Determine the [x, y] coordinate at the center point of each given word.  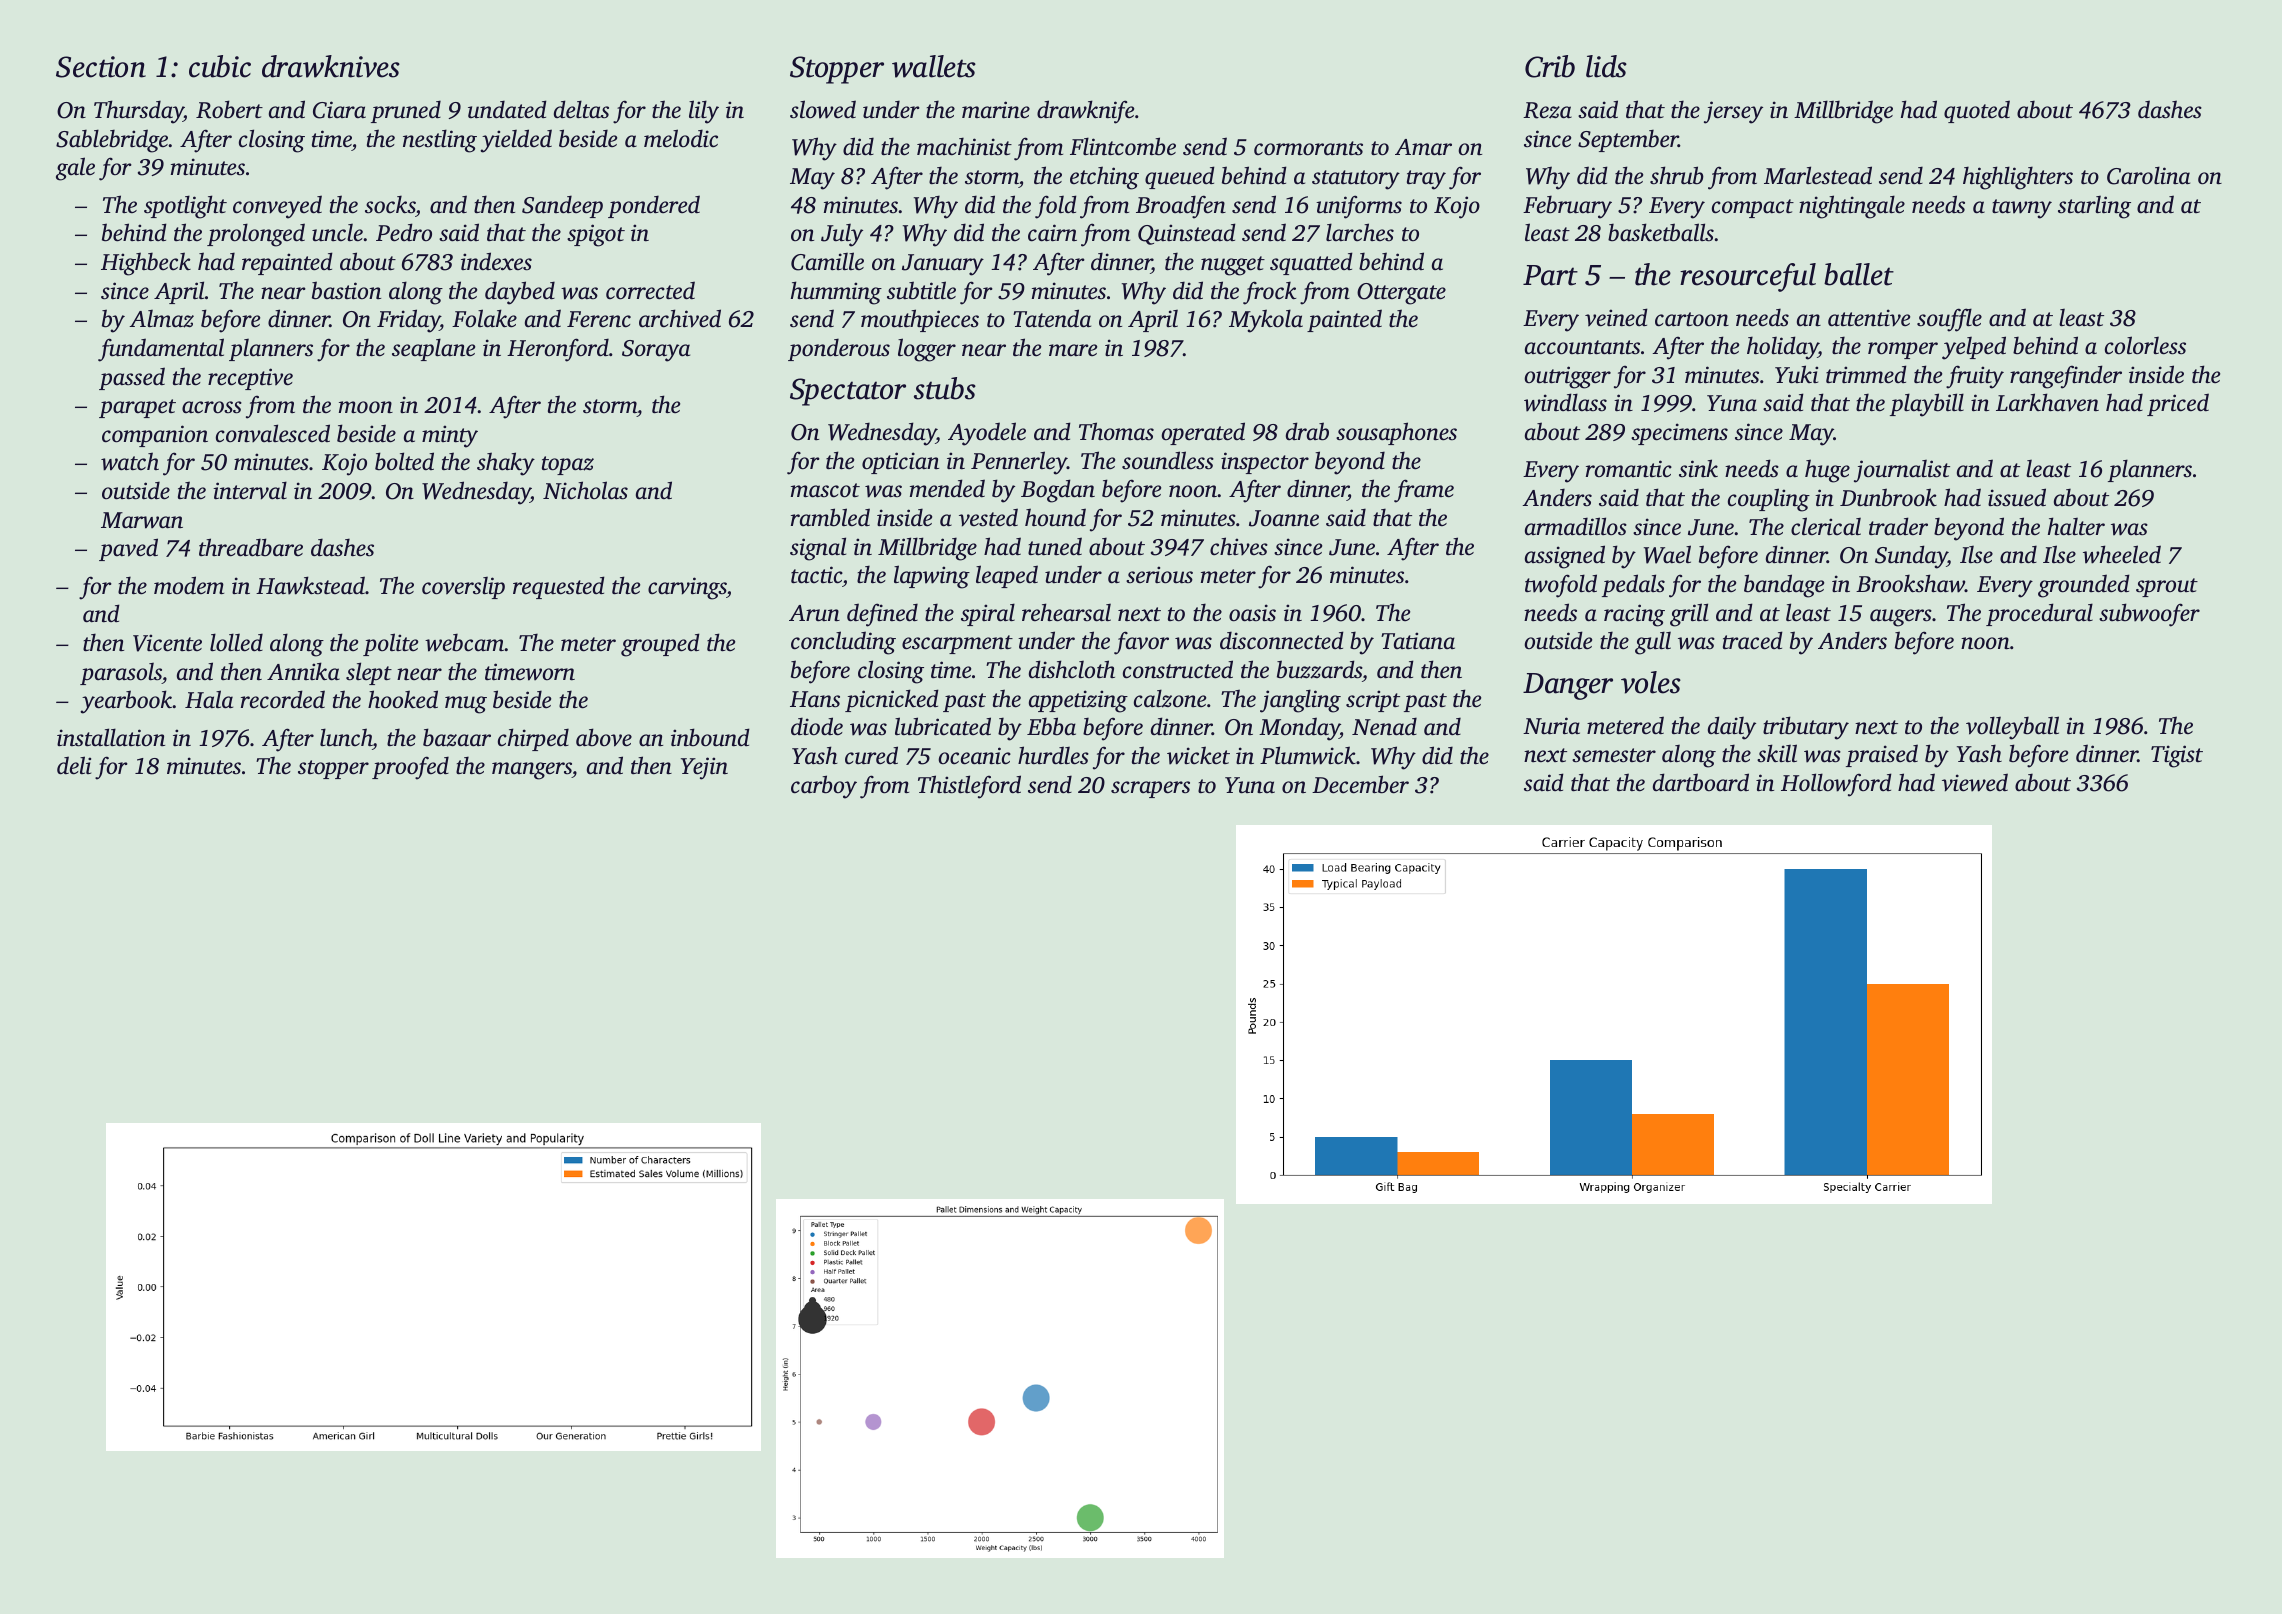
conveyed [277, 207]
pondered [654, 206]
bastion [346, 290]
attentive [1869, 318]
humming [836, 293]
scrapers [1150, 789]
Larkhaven [2047, 402]
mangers [532, 771]
